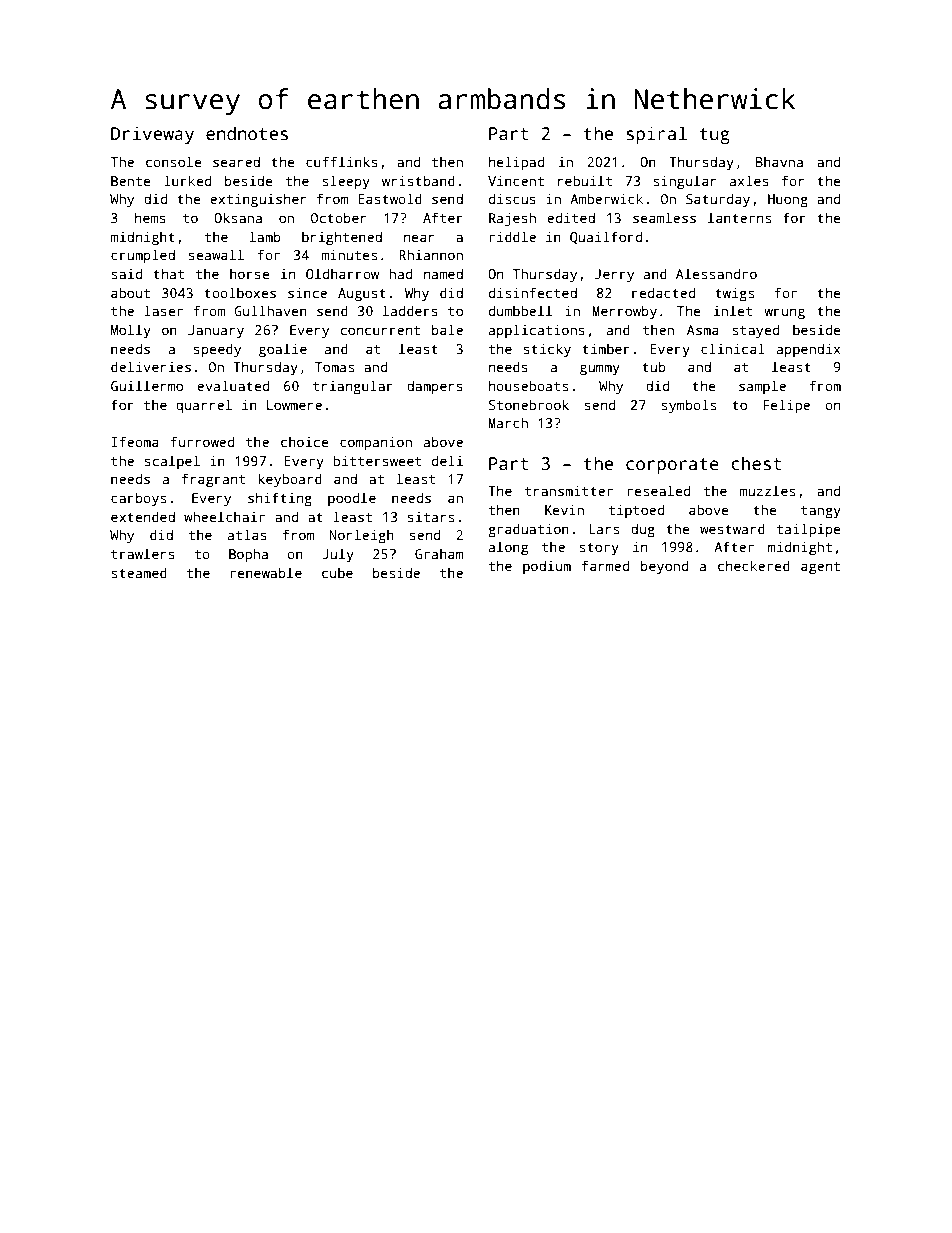  What do you see at coordinates (786, 406) in the screenshot?
I see `Felipe` at bounding box center [786, 406].
